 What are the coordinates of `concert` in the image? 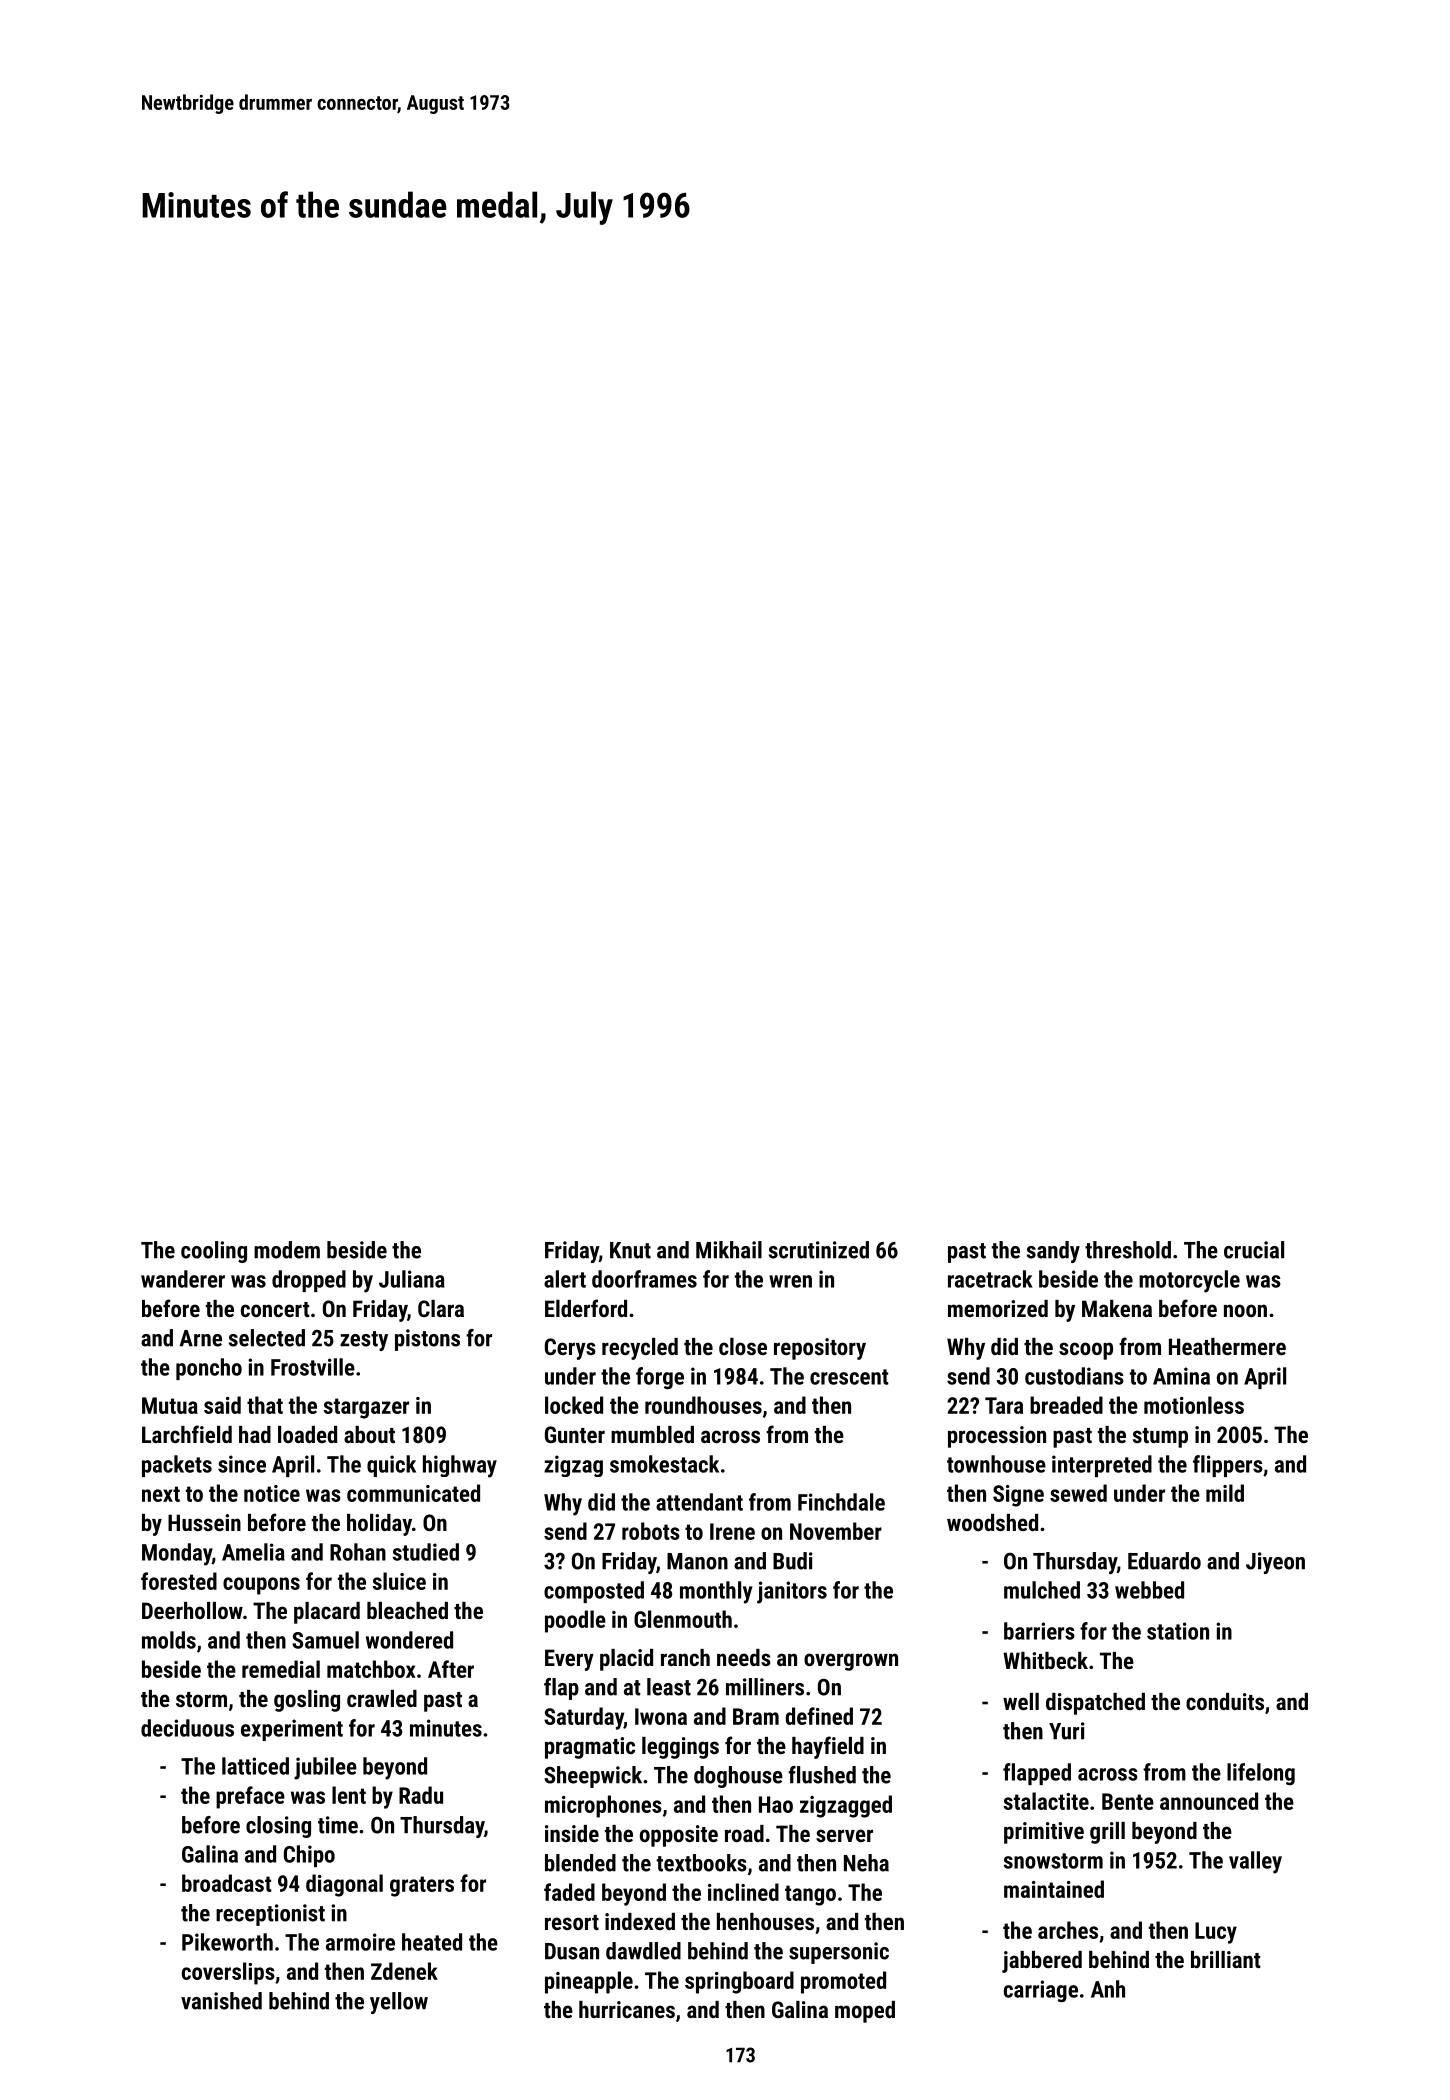 It's located at (275, 1309).
